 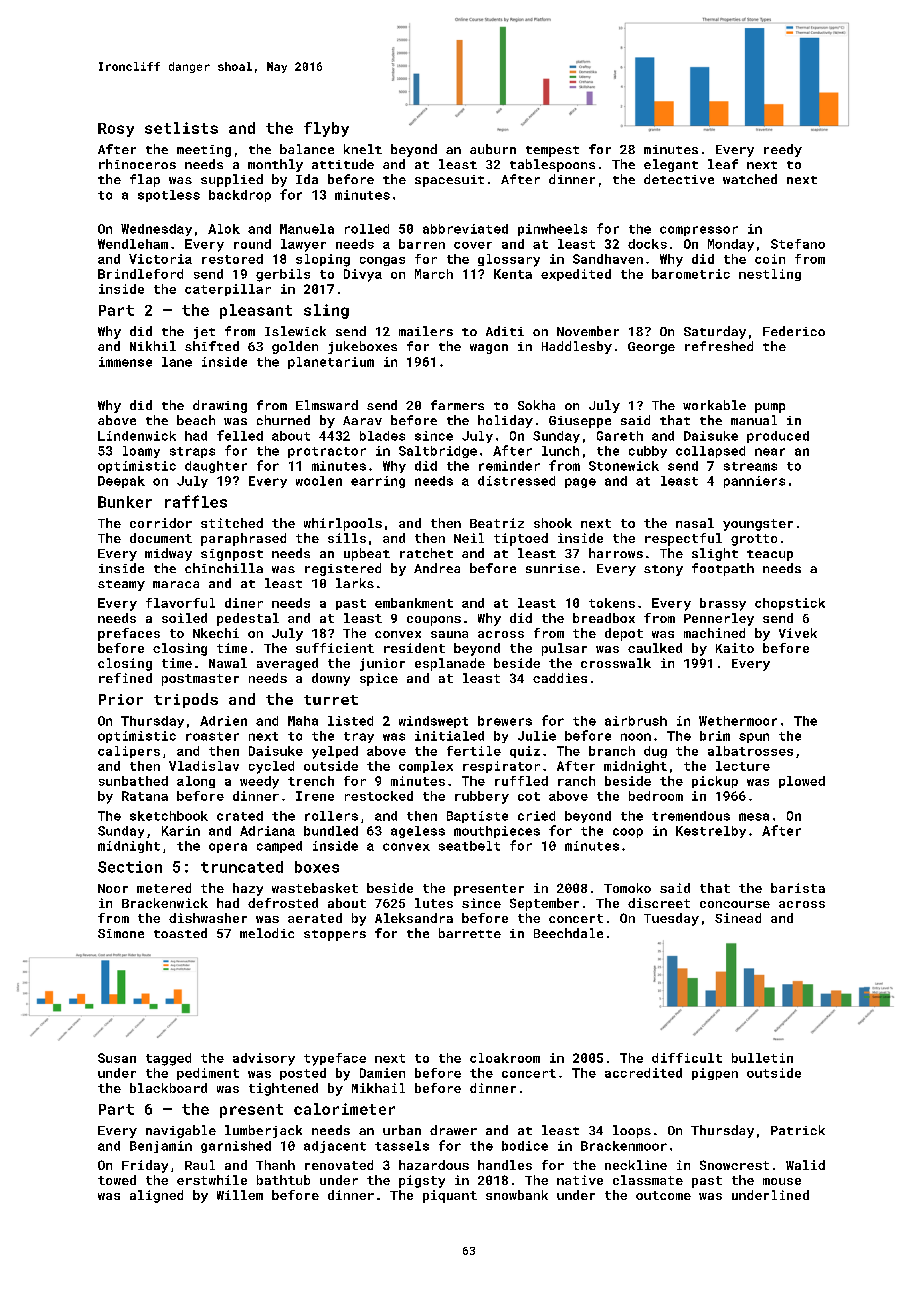 What do you see at coordinates (434, 1165) in the screenshot?
I see `hazardous` at bounding box center [434, 1165].
